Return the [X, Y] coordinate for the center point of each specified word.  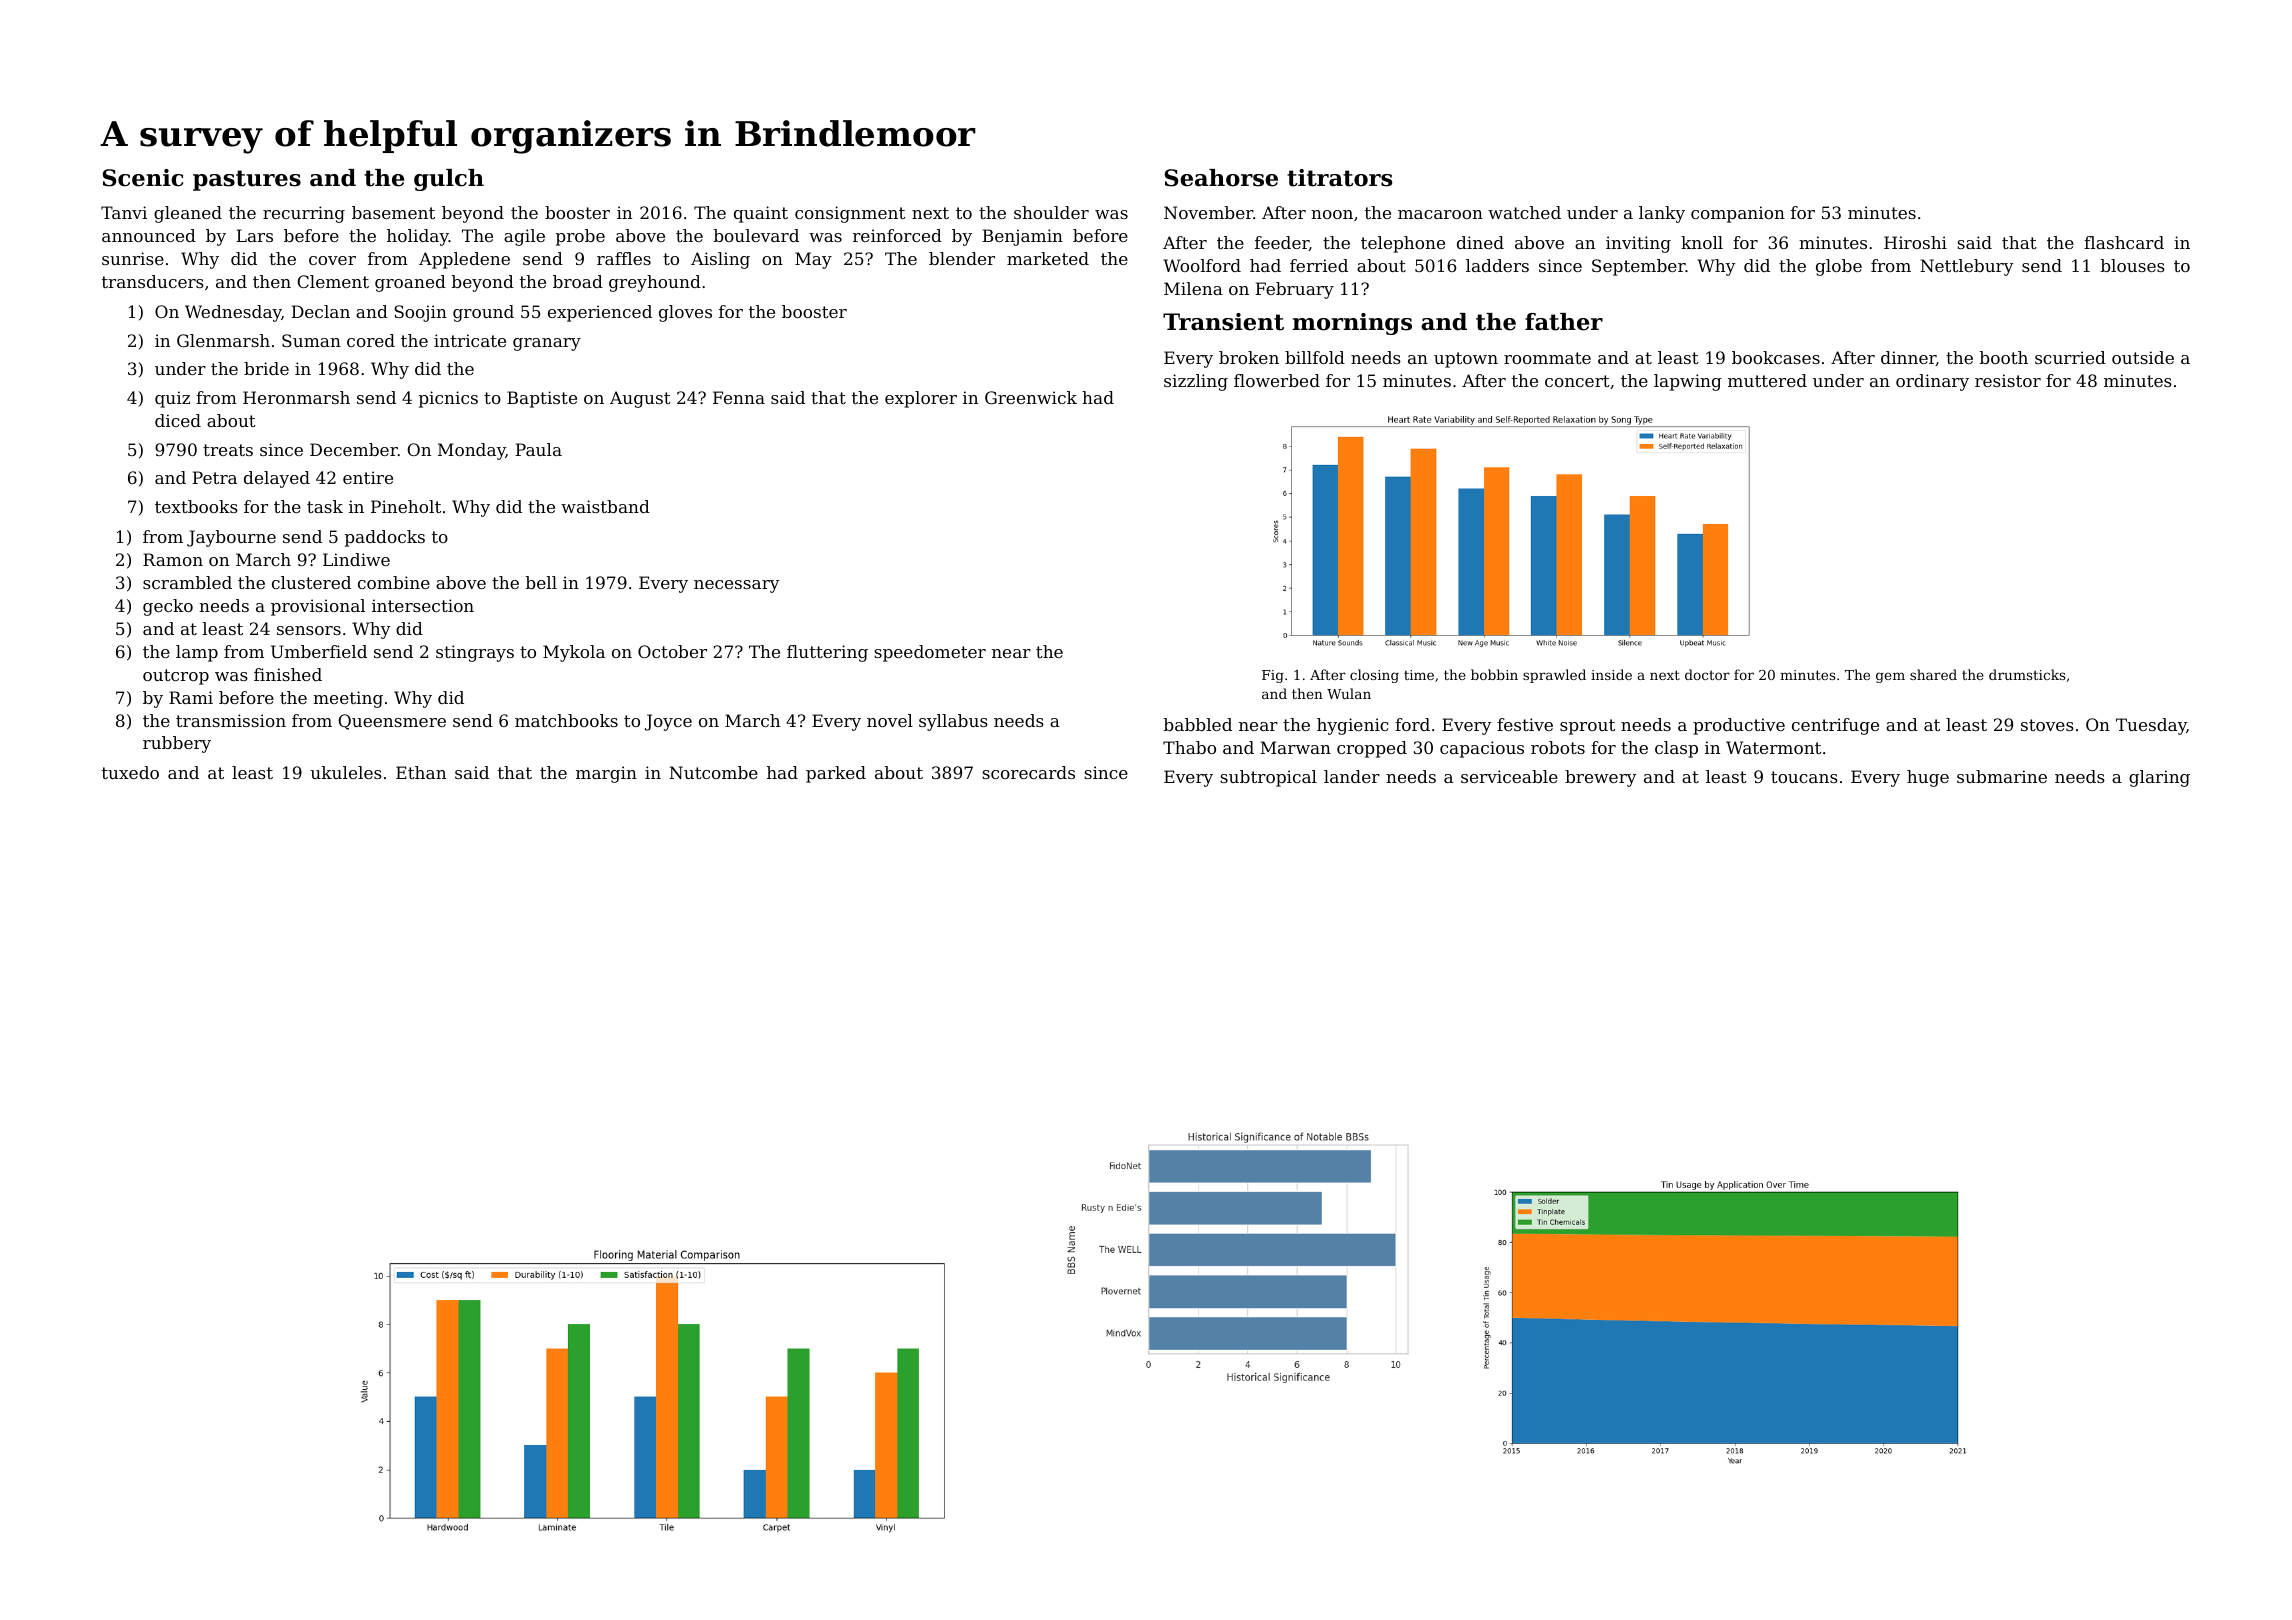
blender [962, 258]
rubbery [177, 744]
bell [541, 582]
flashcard [2124, 242]
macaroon [1440, 214]
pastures [247, 180]
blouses [2133, 265]
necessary [737, 586]
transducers [153, 281]
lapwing [1688, 382]
